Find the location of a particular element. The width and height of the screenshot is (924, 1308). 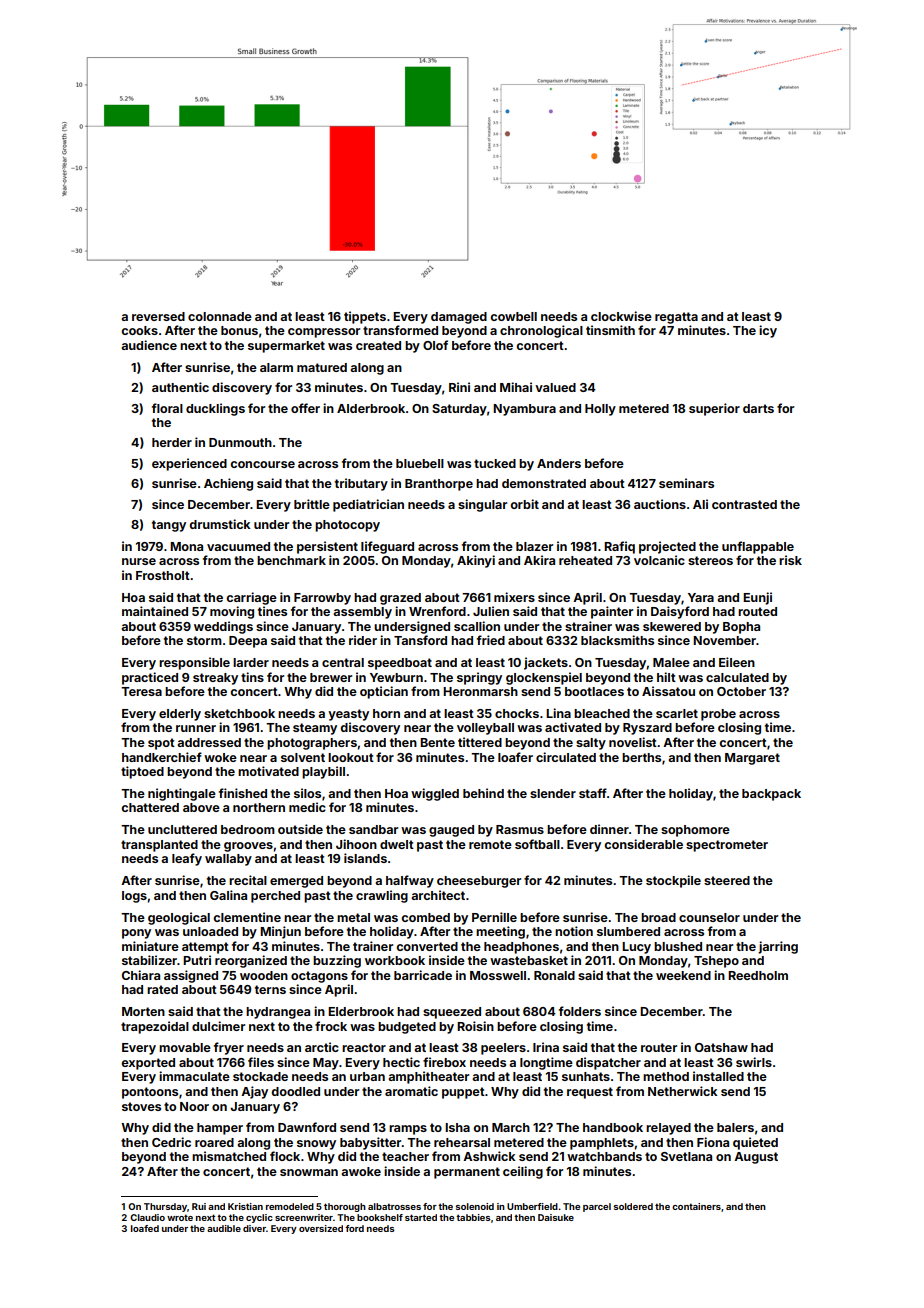

Claudio is located at coordinates (147, 1217).
